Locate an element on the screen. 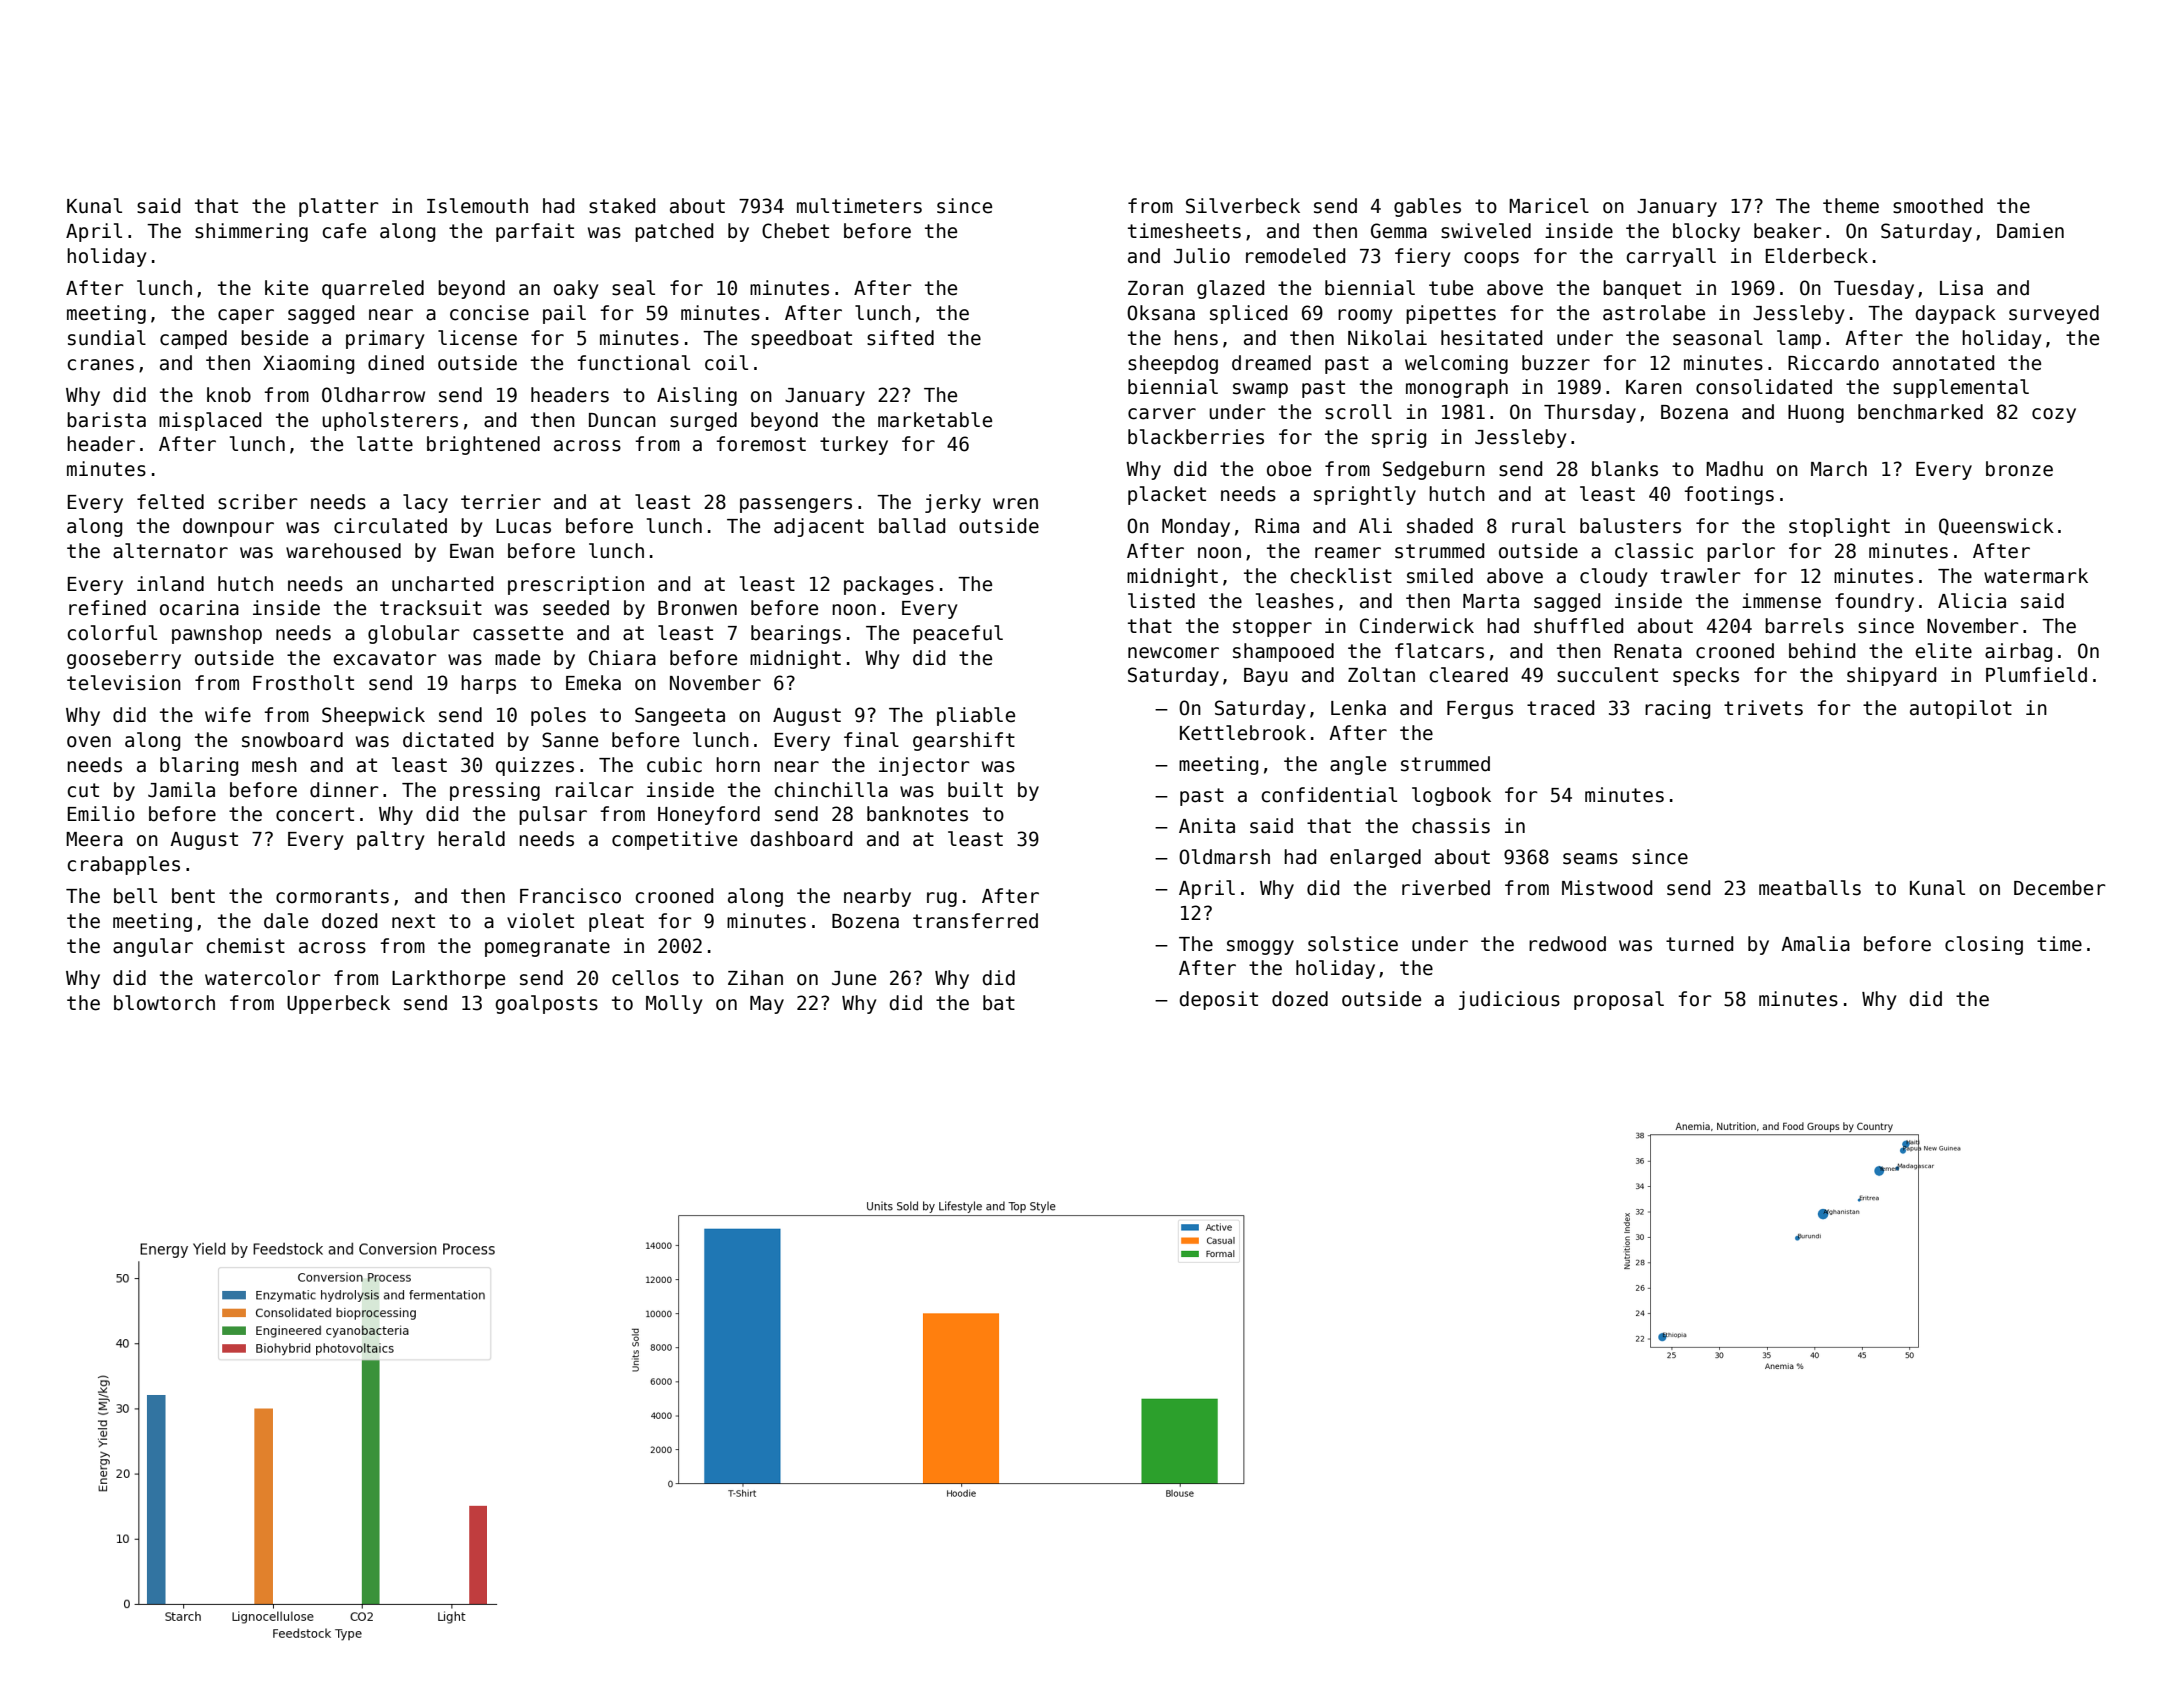  pomegranate is located at coordinates (547, 948).
